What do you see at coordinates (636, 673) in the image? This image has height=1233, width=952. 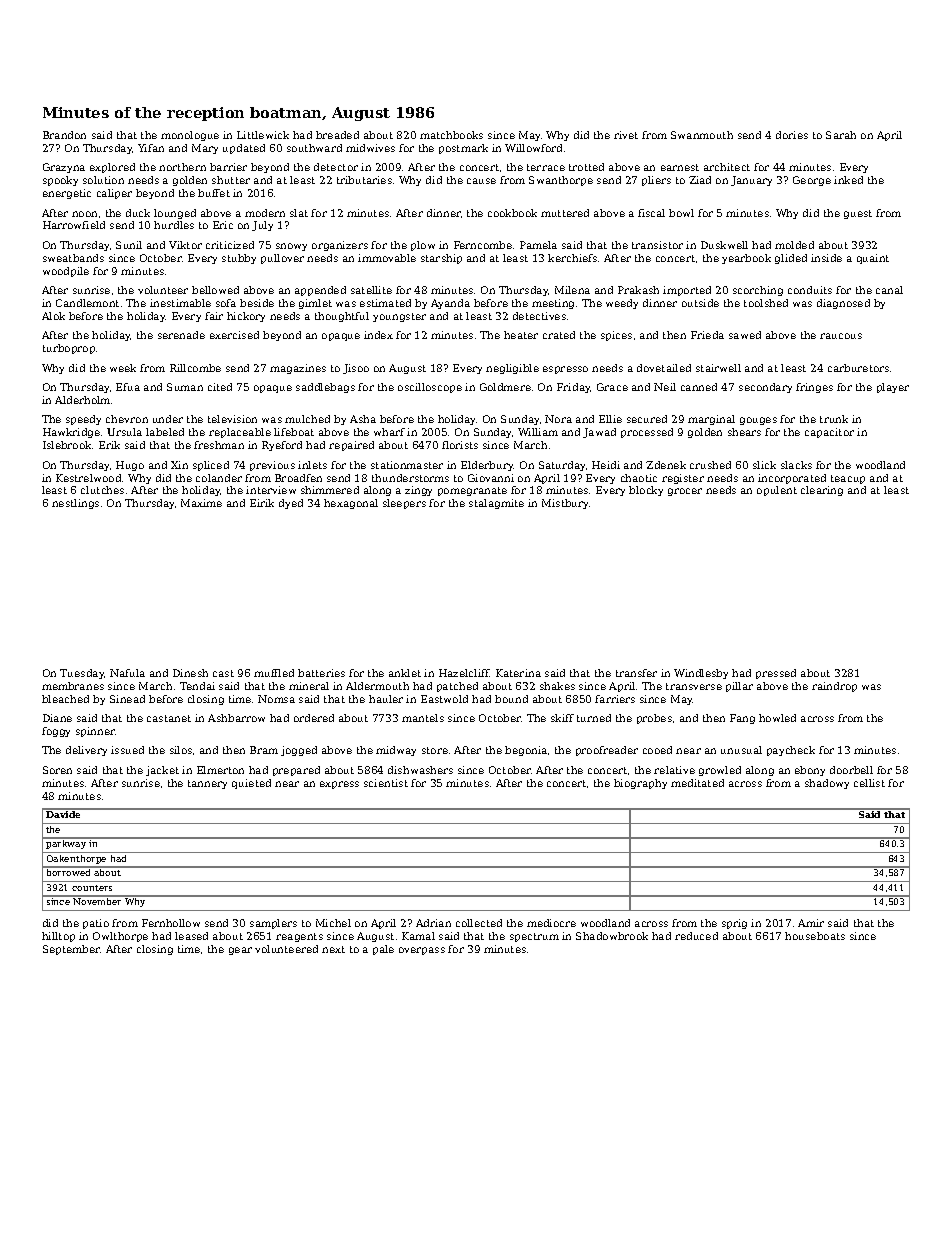 I see `transfer` at bounding box center [636, 673].
